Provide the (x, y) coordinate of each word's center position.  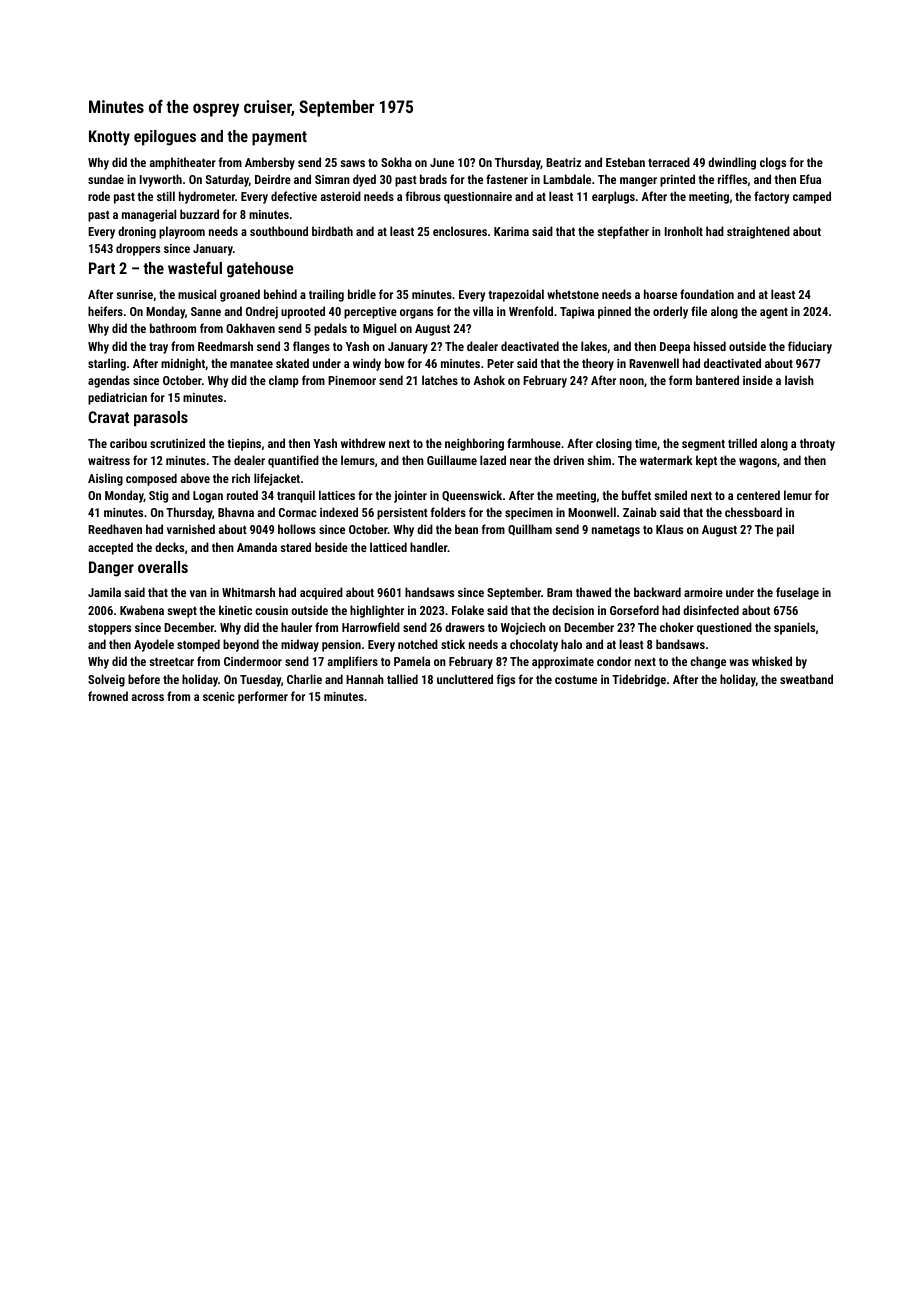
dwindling (732, 163)
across (147, 697)
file (699, 311)
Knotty (109, 138)
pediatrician (117, 398)
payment (279, 138)
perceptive (370, 313)
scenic (219, 696)
